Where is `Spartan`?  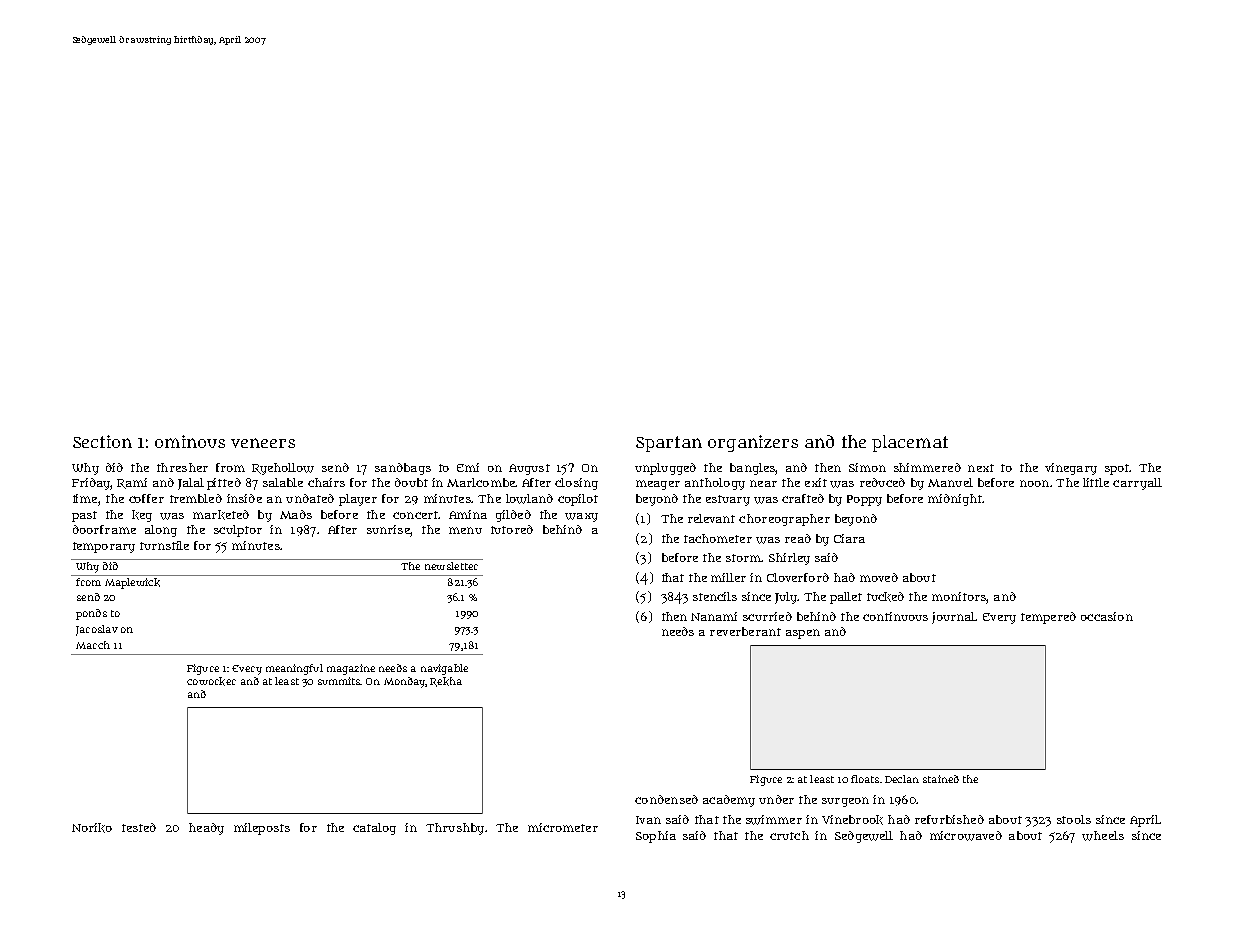 Spartan is located at coordinates (669, 444).
